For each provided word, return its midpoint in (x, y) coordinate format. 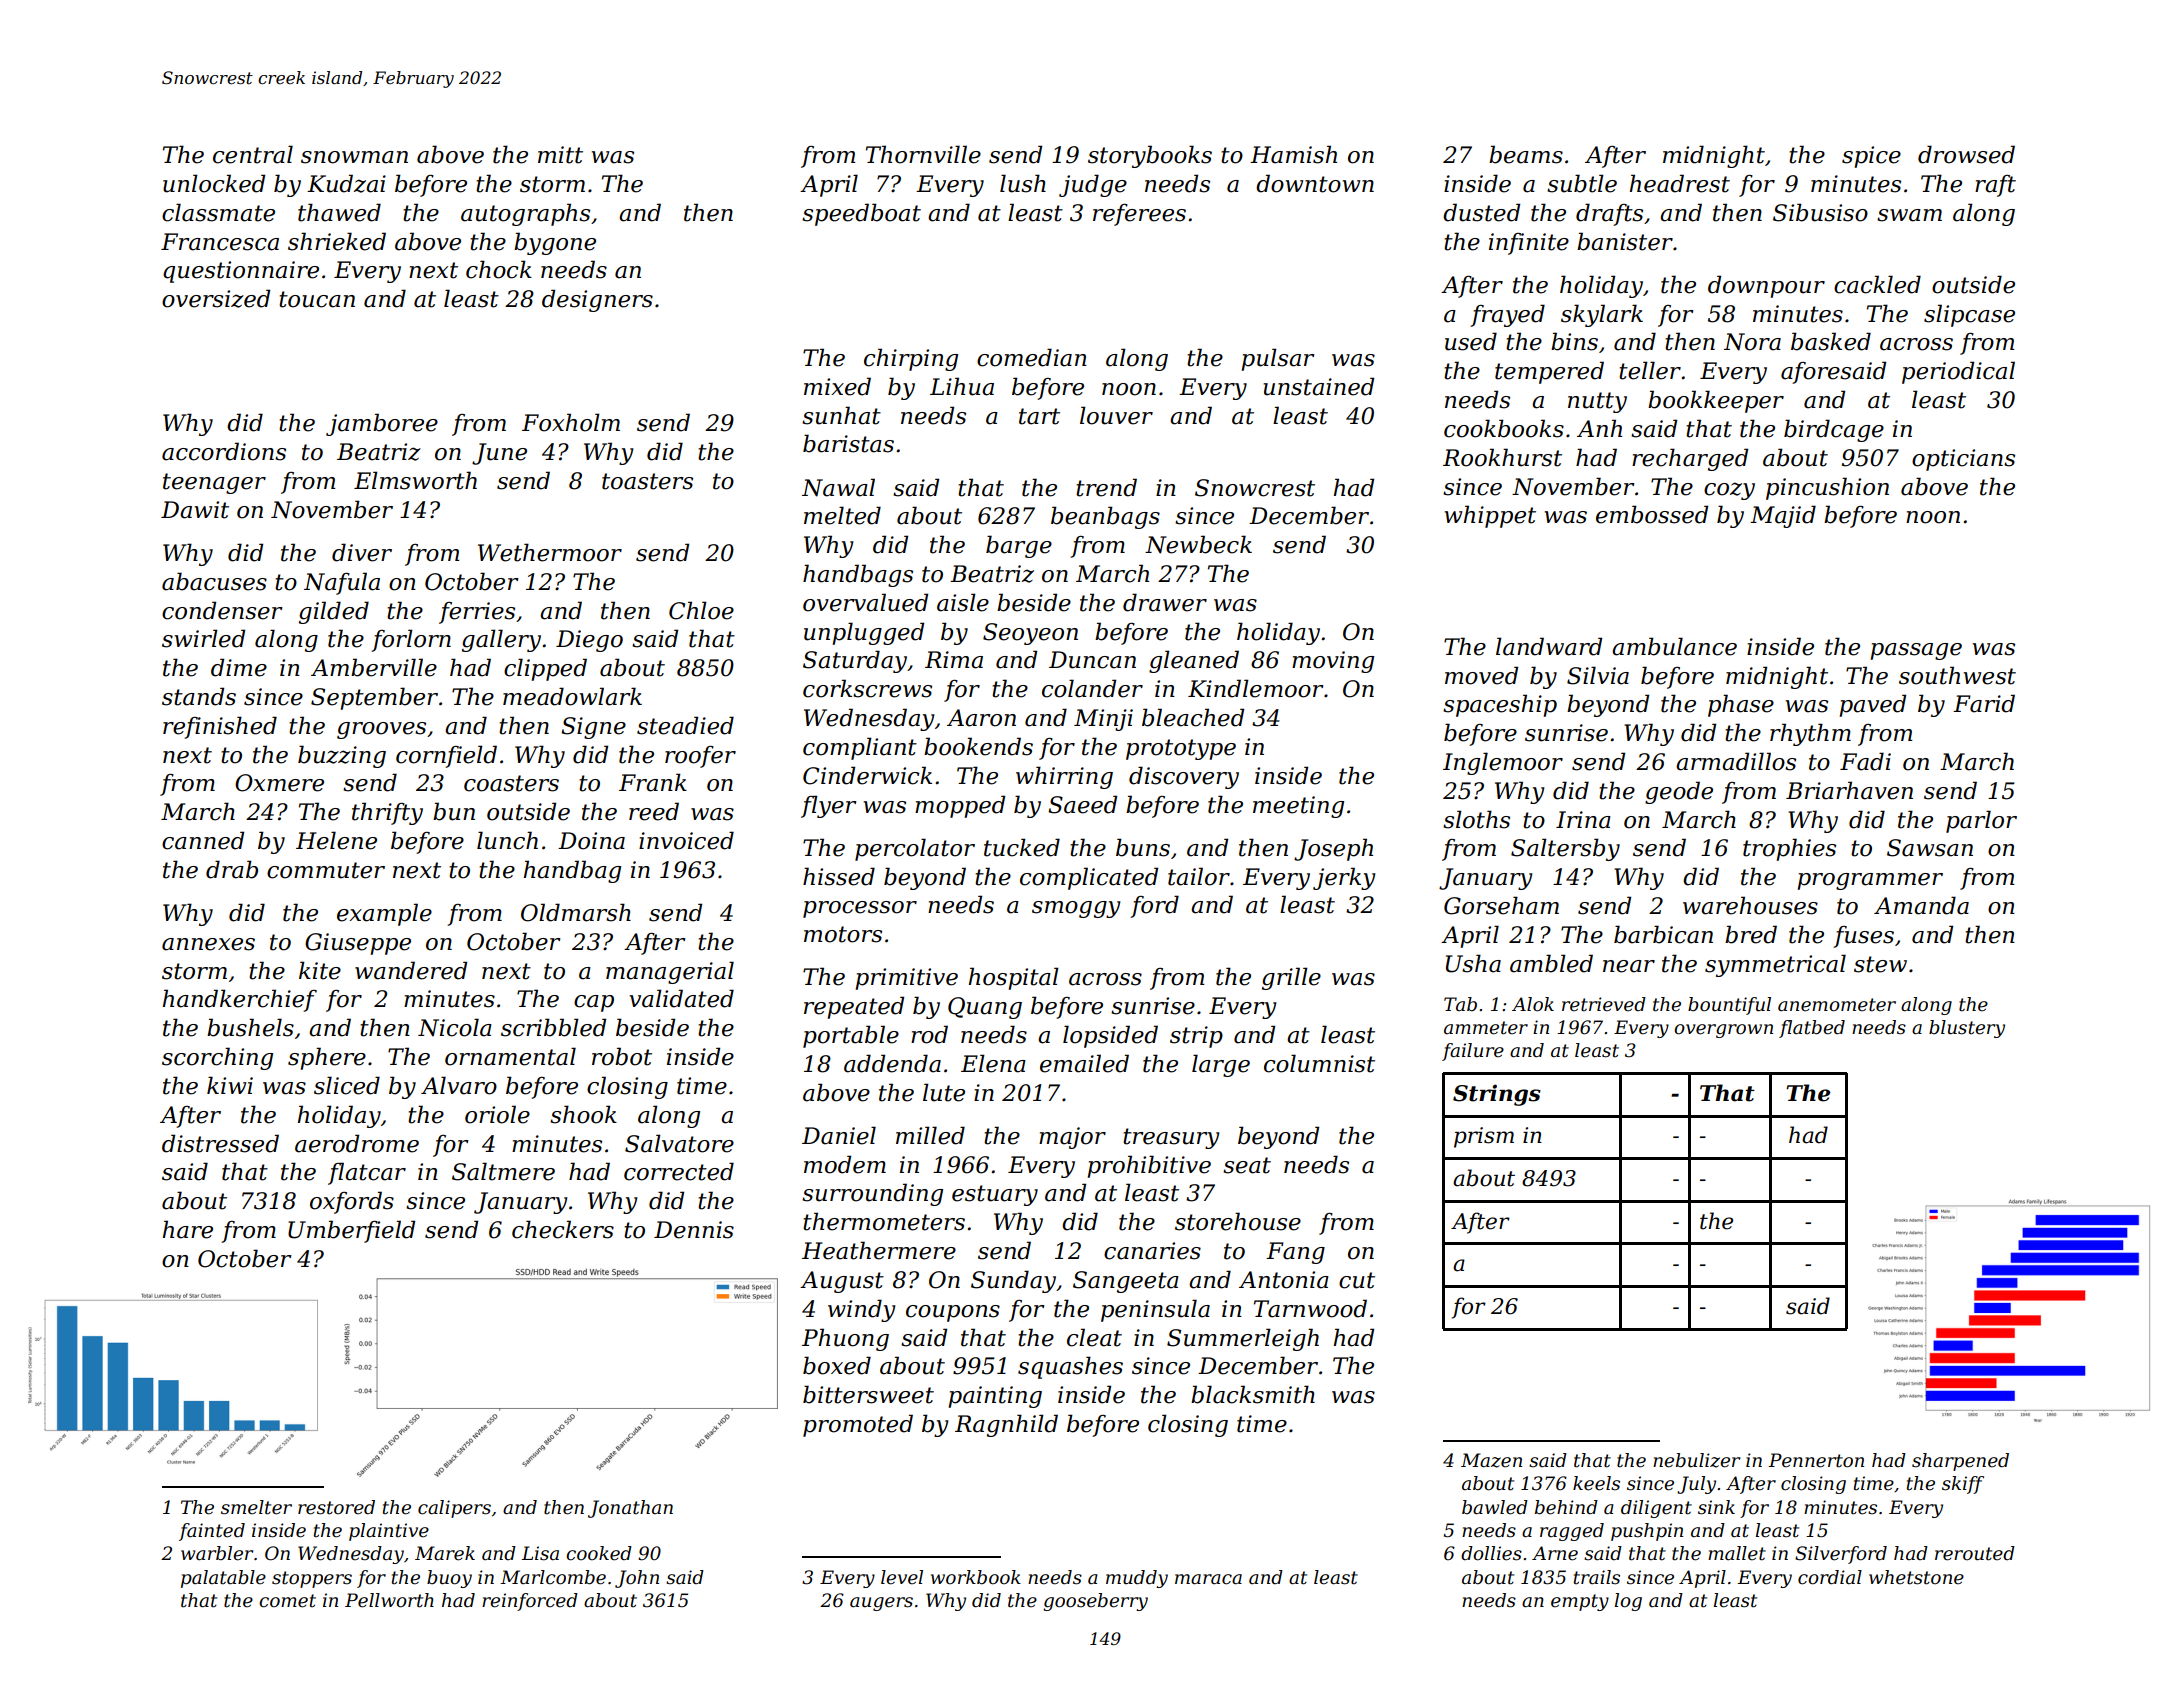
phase (1741, 705)
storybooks (1150, 156)
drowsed (1966, 154)
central (253, 154)
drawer (1165, 602)
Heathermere (879, 1250)
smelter (256, 1507)
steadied (685, 725)
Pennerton (1816, 1460)
